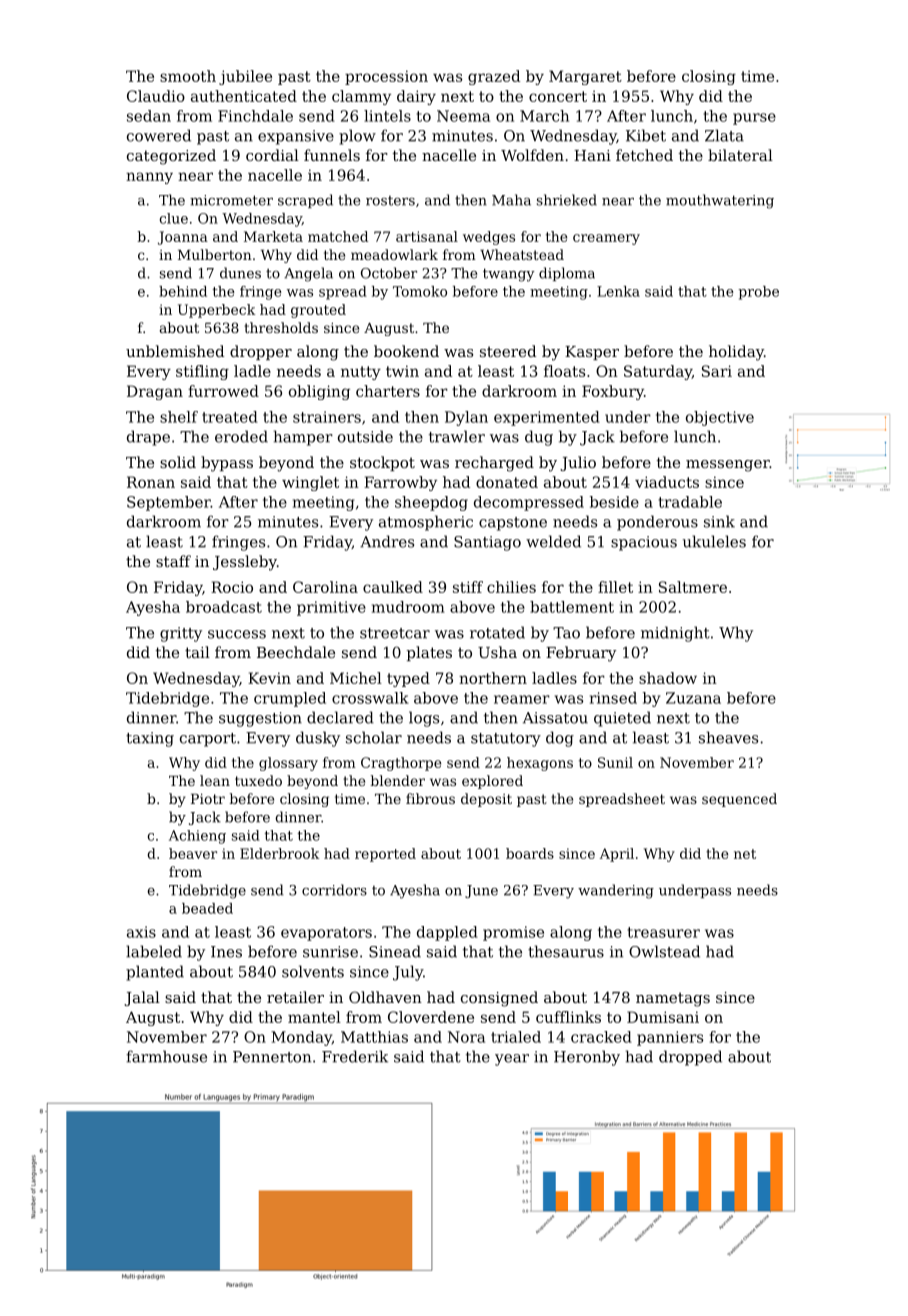  What do you see at coordinates (393, 587) in the screenshot?
I see `caulked` at bounding box center [393, 587].
